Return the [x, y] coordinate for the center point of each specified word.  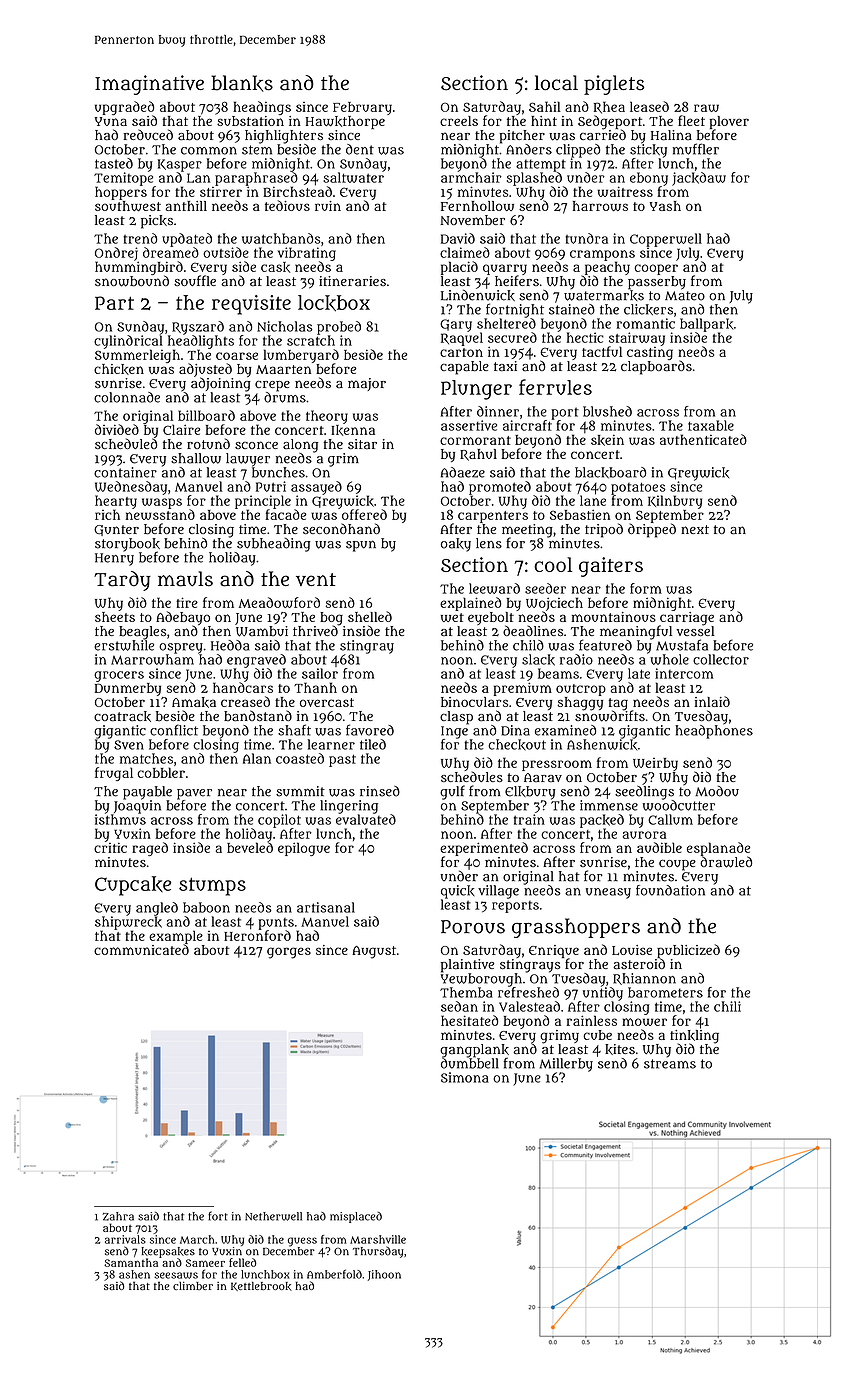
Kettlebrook [261, 1286]
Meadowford [279, 602]
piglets [614, 85]
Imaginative [149, 85]
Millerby [566, 1065]
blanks [242, 83]
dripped [652, 530]
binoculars [474, 702]
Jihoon [384, 1275]
